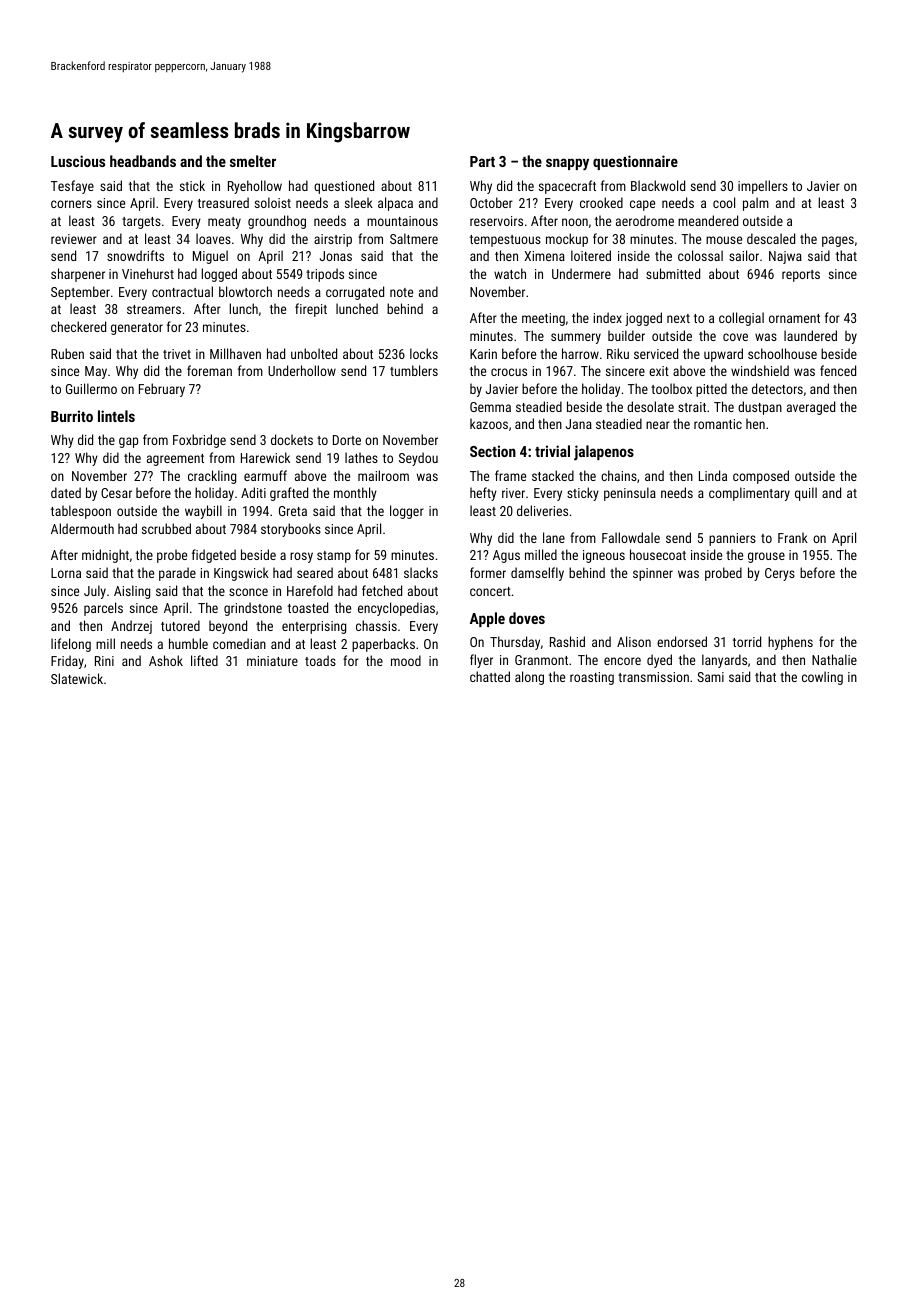 This screenshot has width=908, height=1316. What do you see at coordinates (180, 625) in the screenshot?
I see `tutored` at bounding box center [180, 625].
